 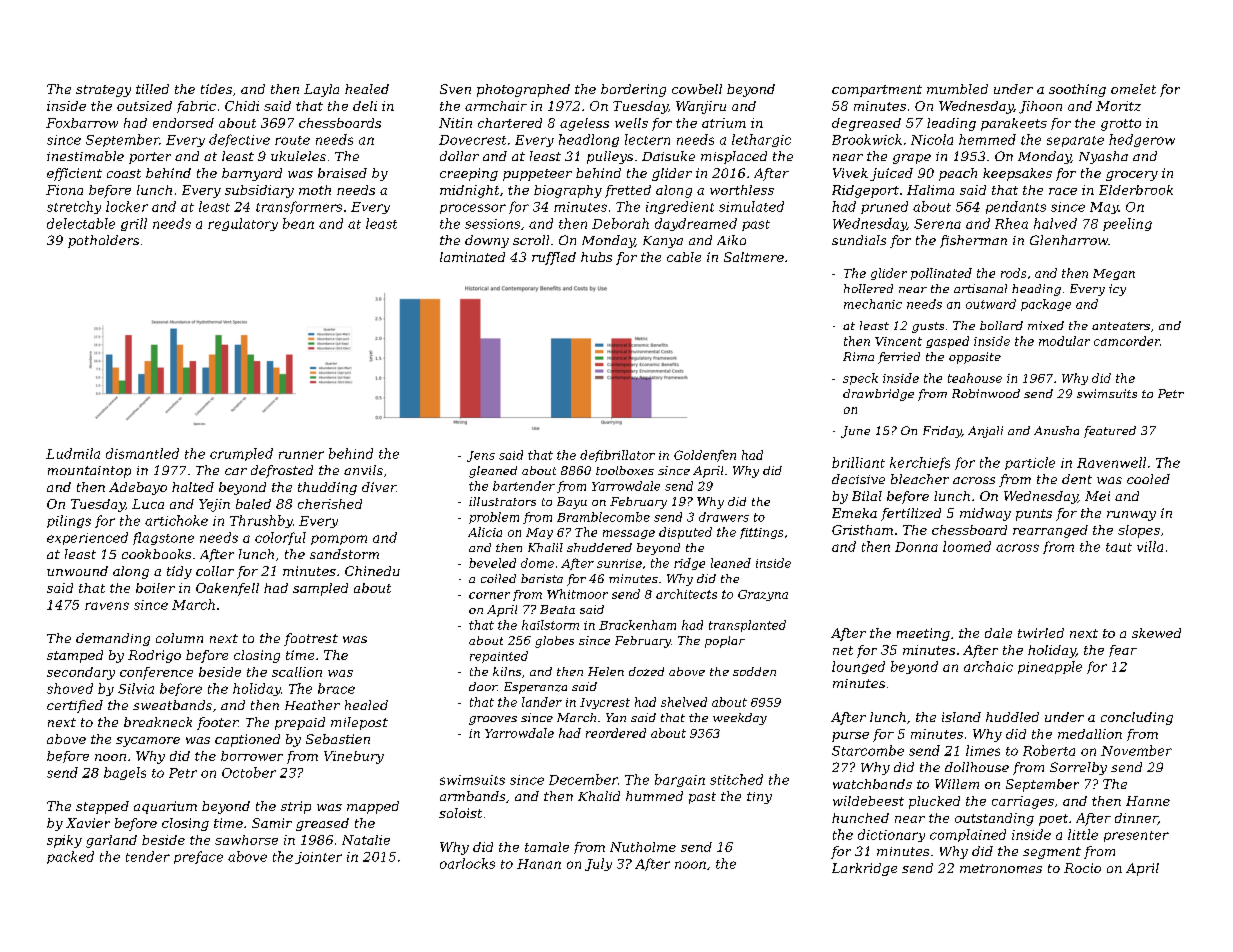 I want to click on fear, so click(x=1123, y=651).
